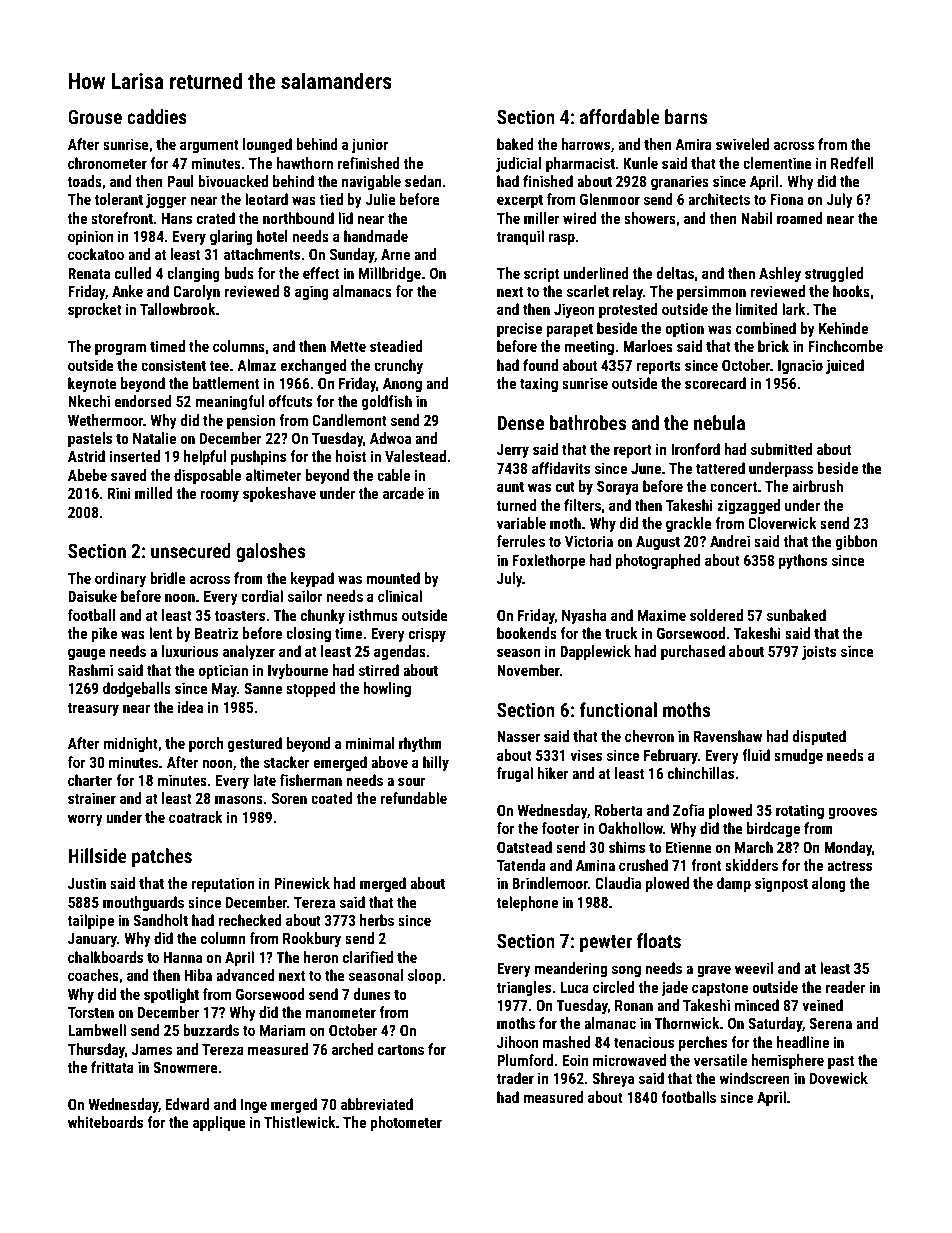 This screenshot has width=952, height=1233. Describe the element at coordinates (119, 199) in the screenshot. I see `tolerant` at that location.
